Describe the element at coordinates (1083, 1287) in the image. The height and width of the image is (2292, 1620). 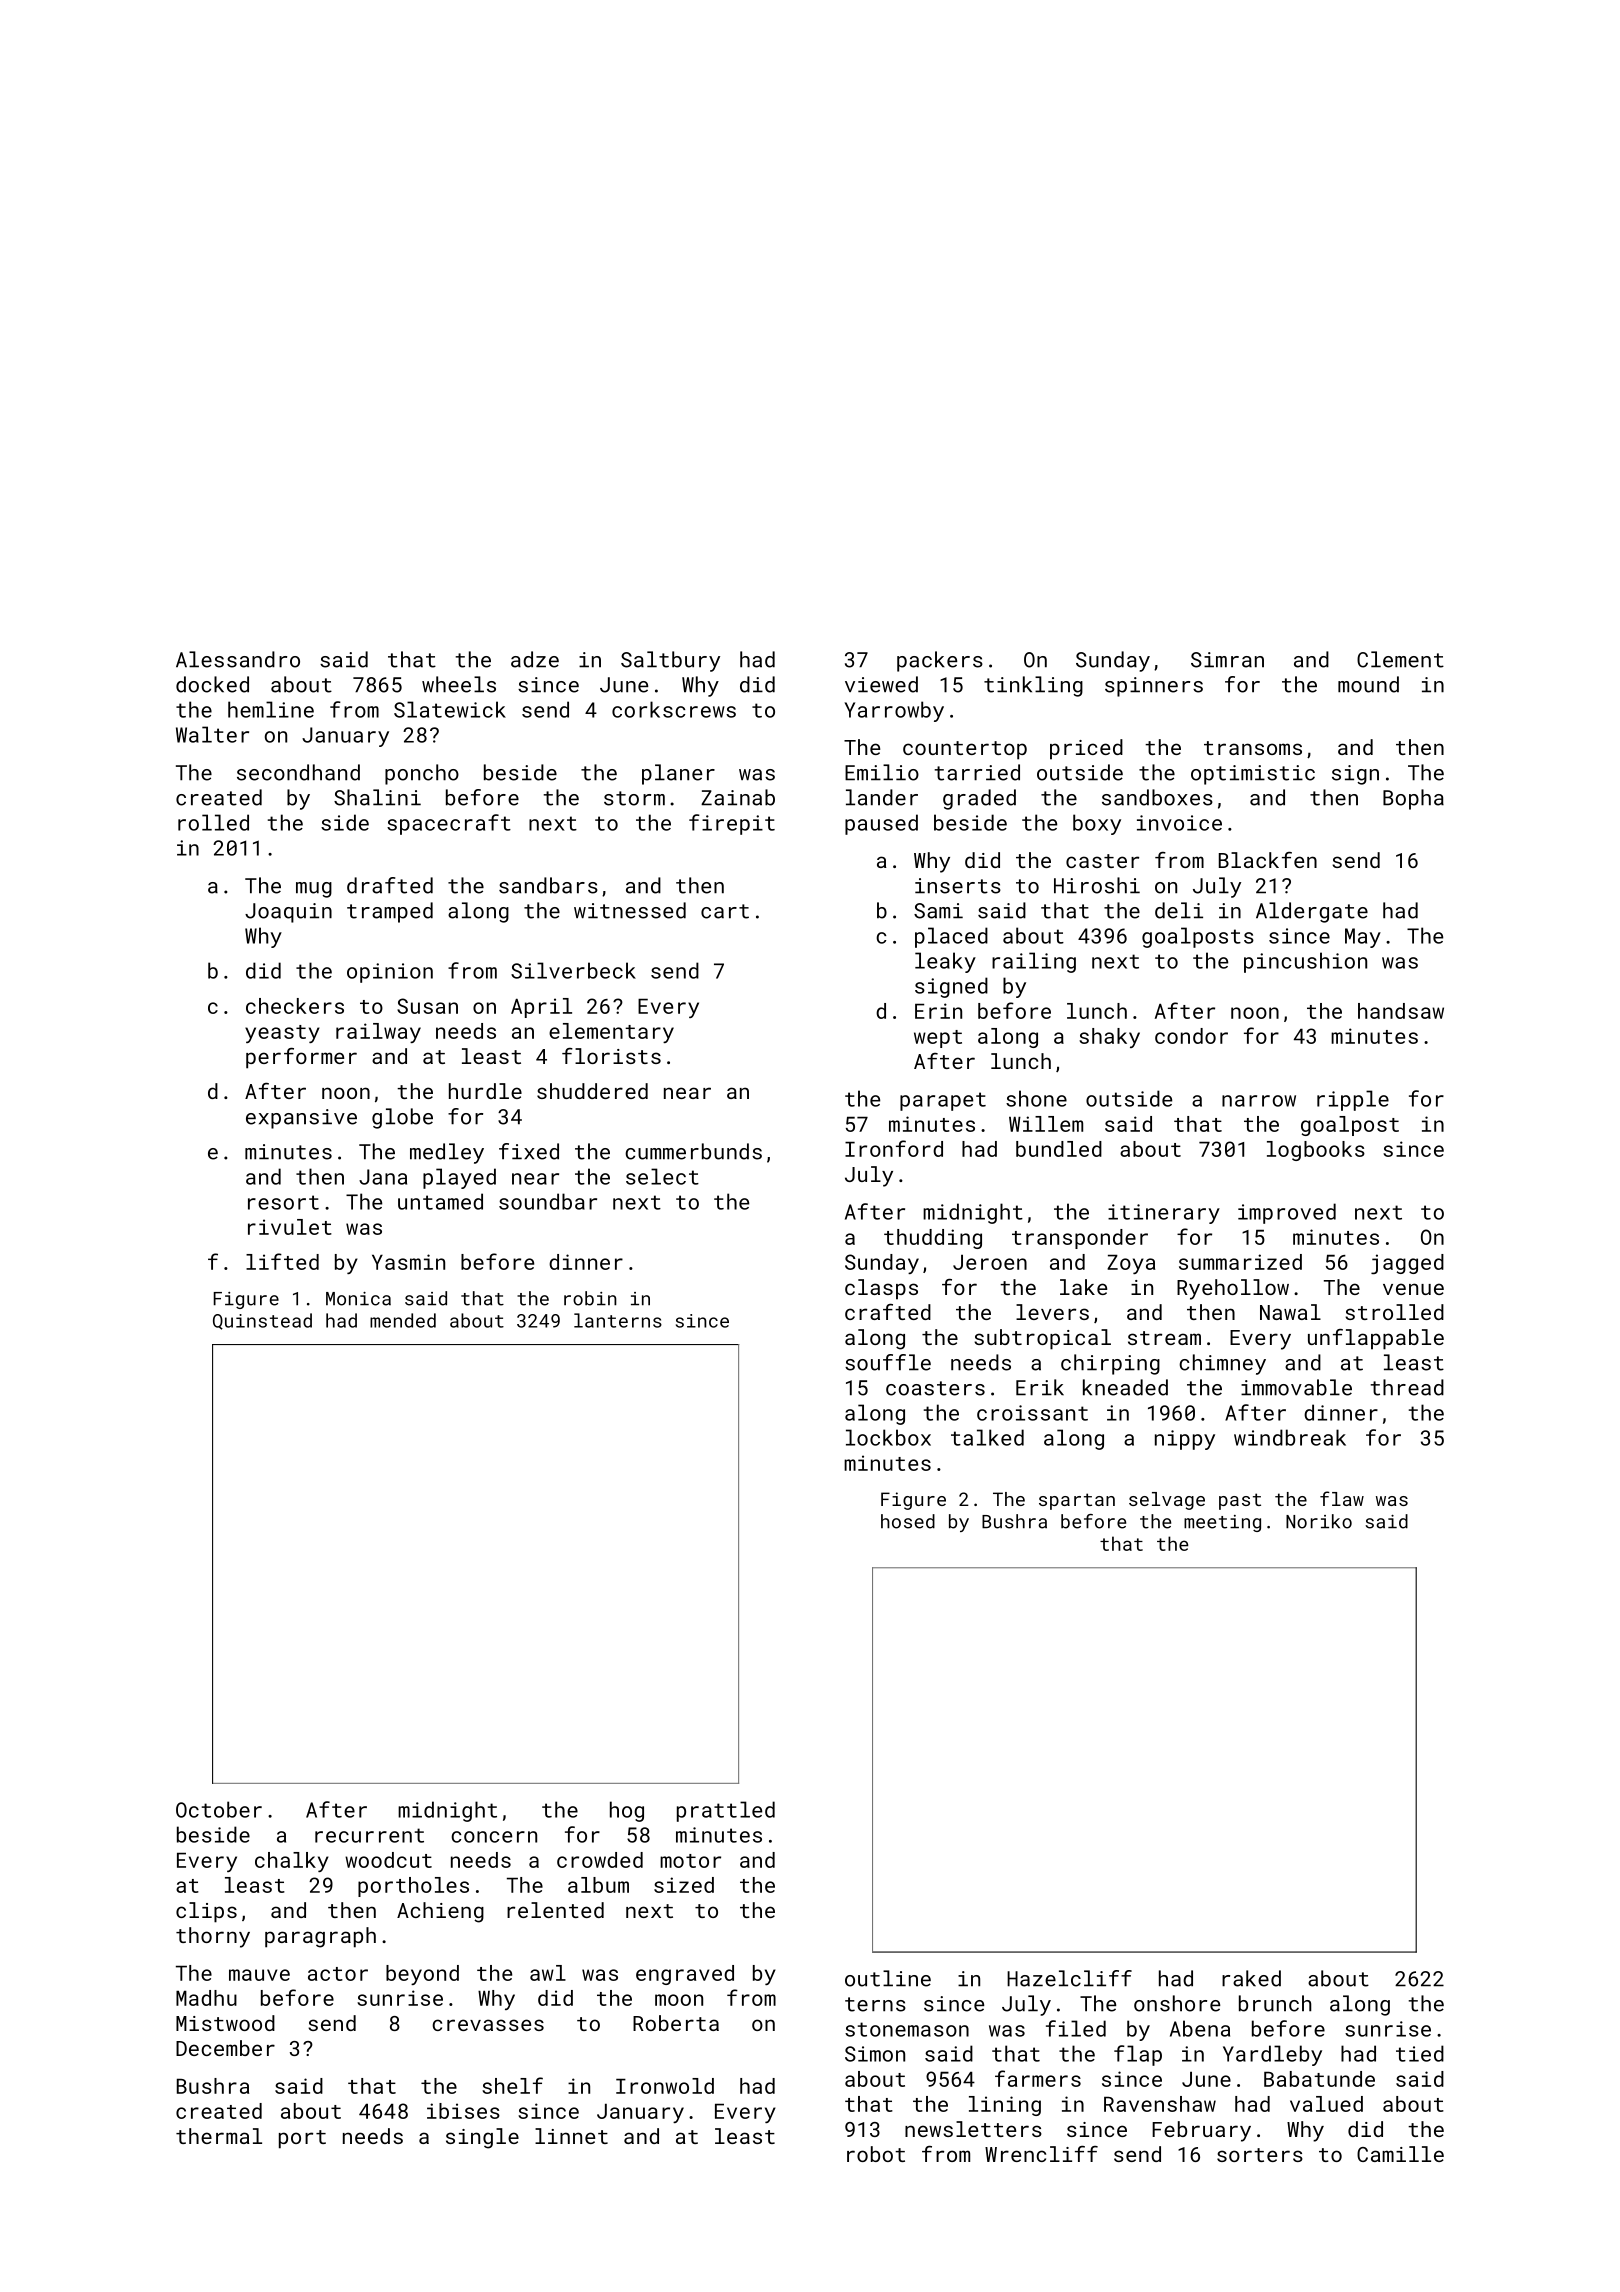
I see `lake` at that location.
